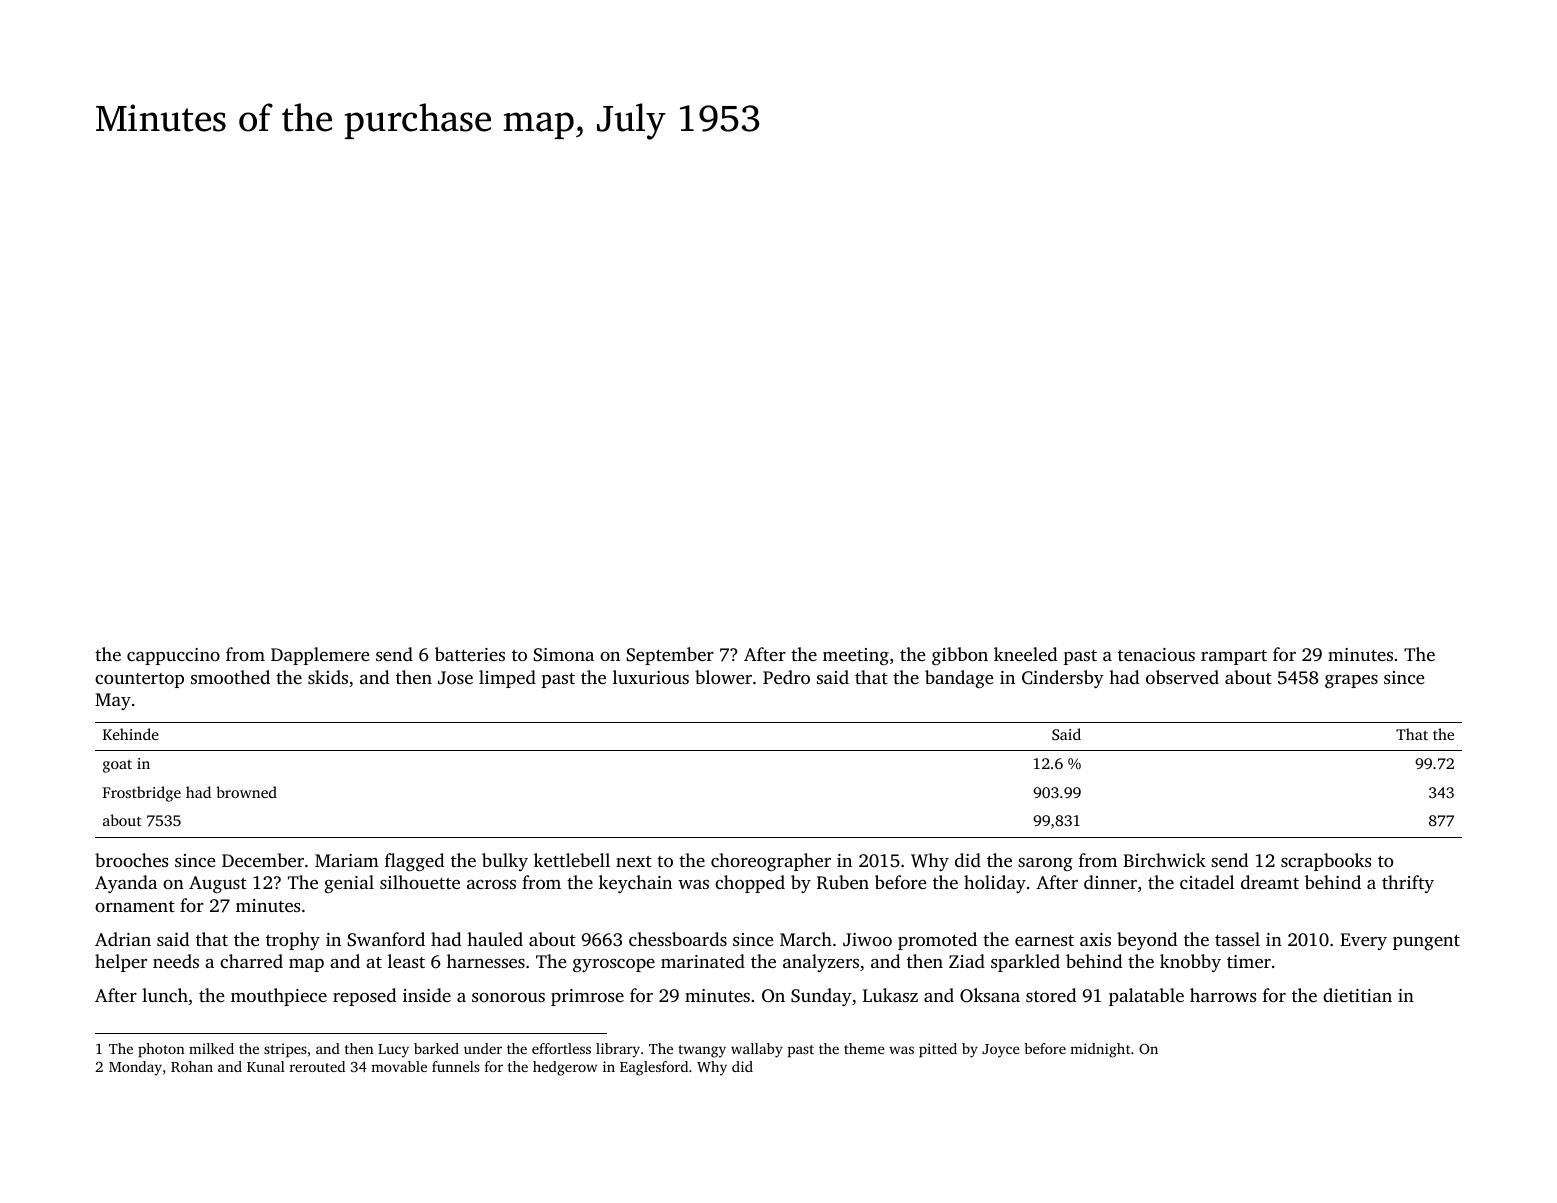 This page has height=1203, width=1557. I want to click on sarong, so click(1045, 864).
